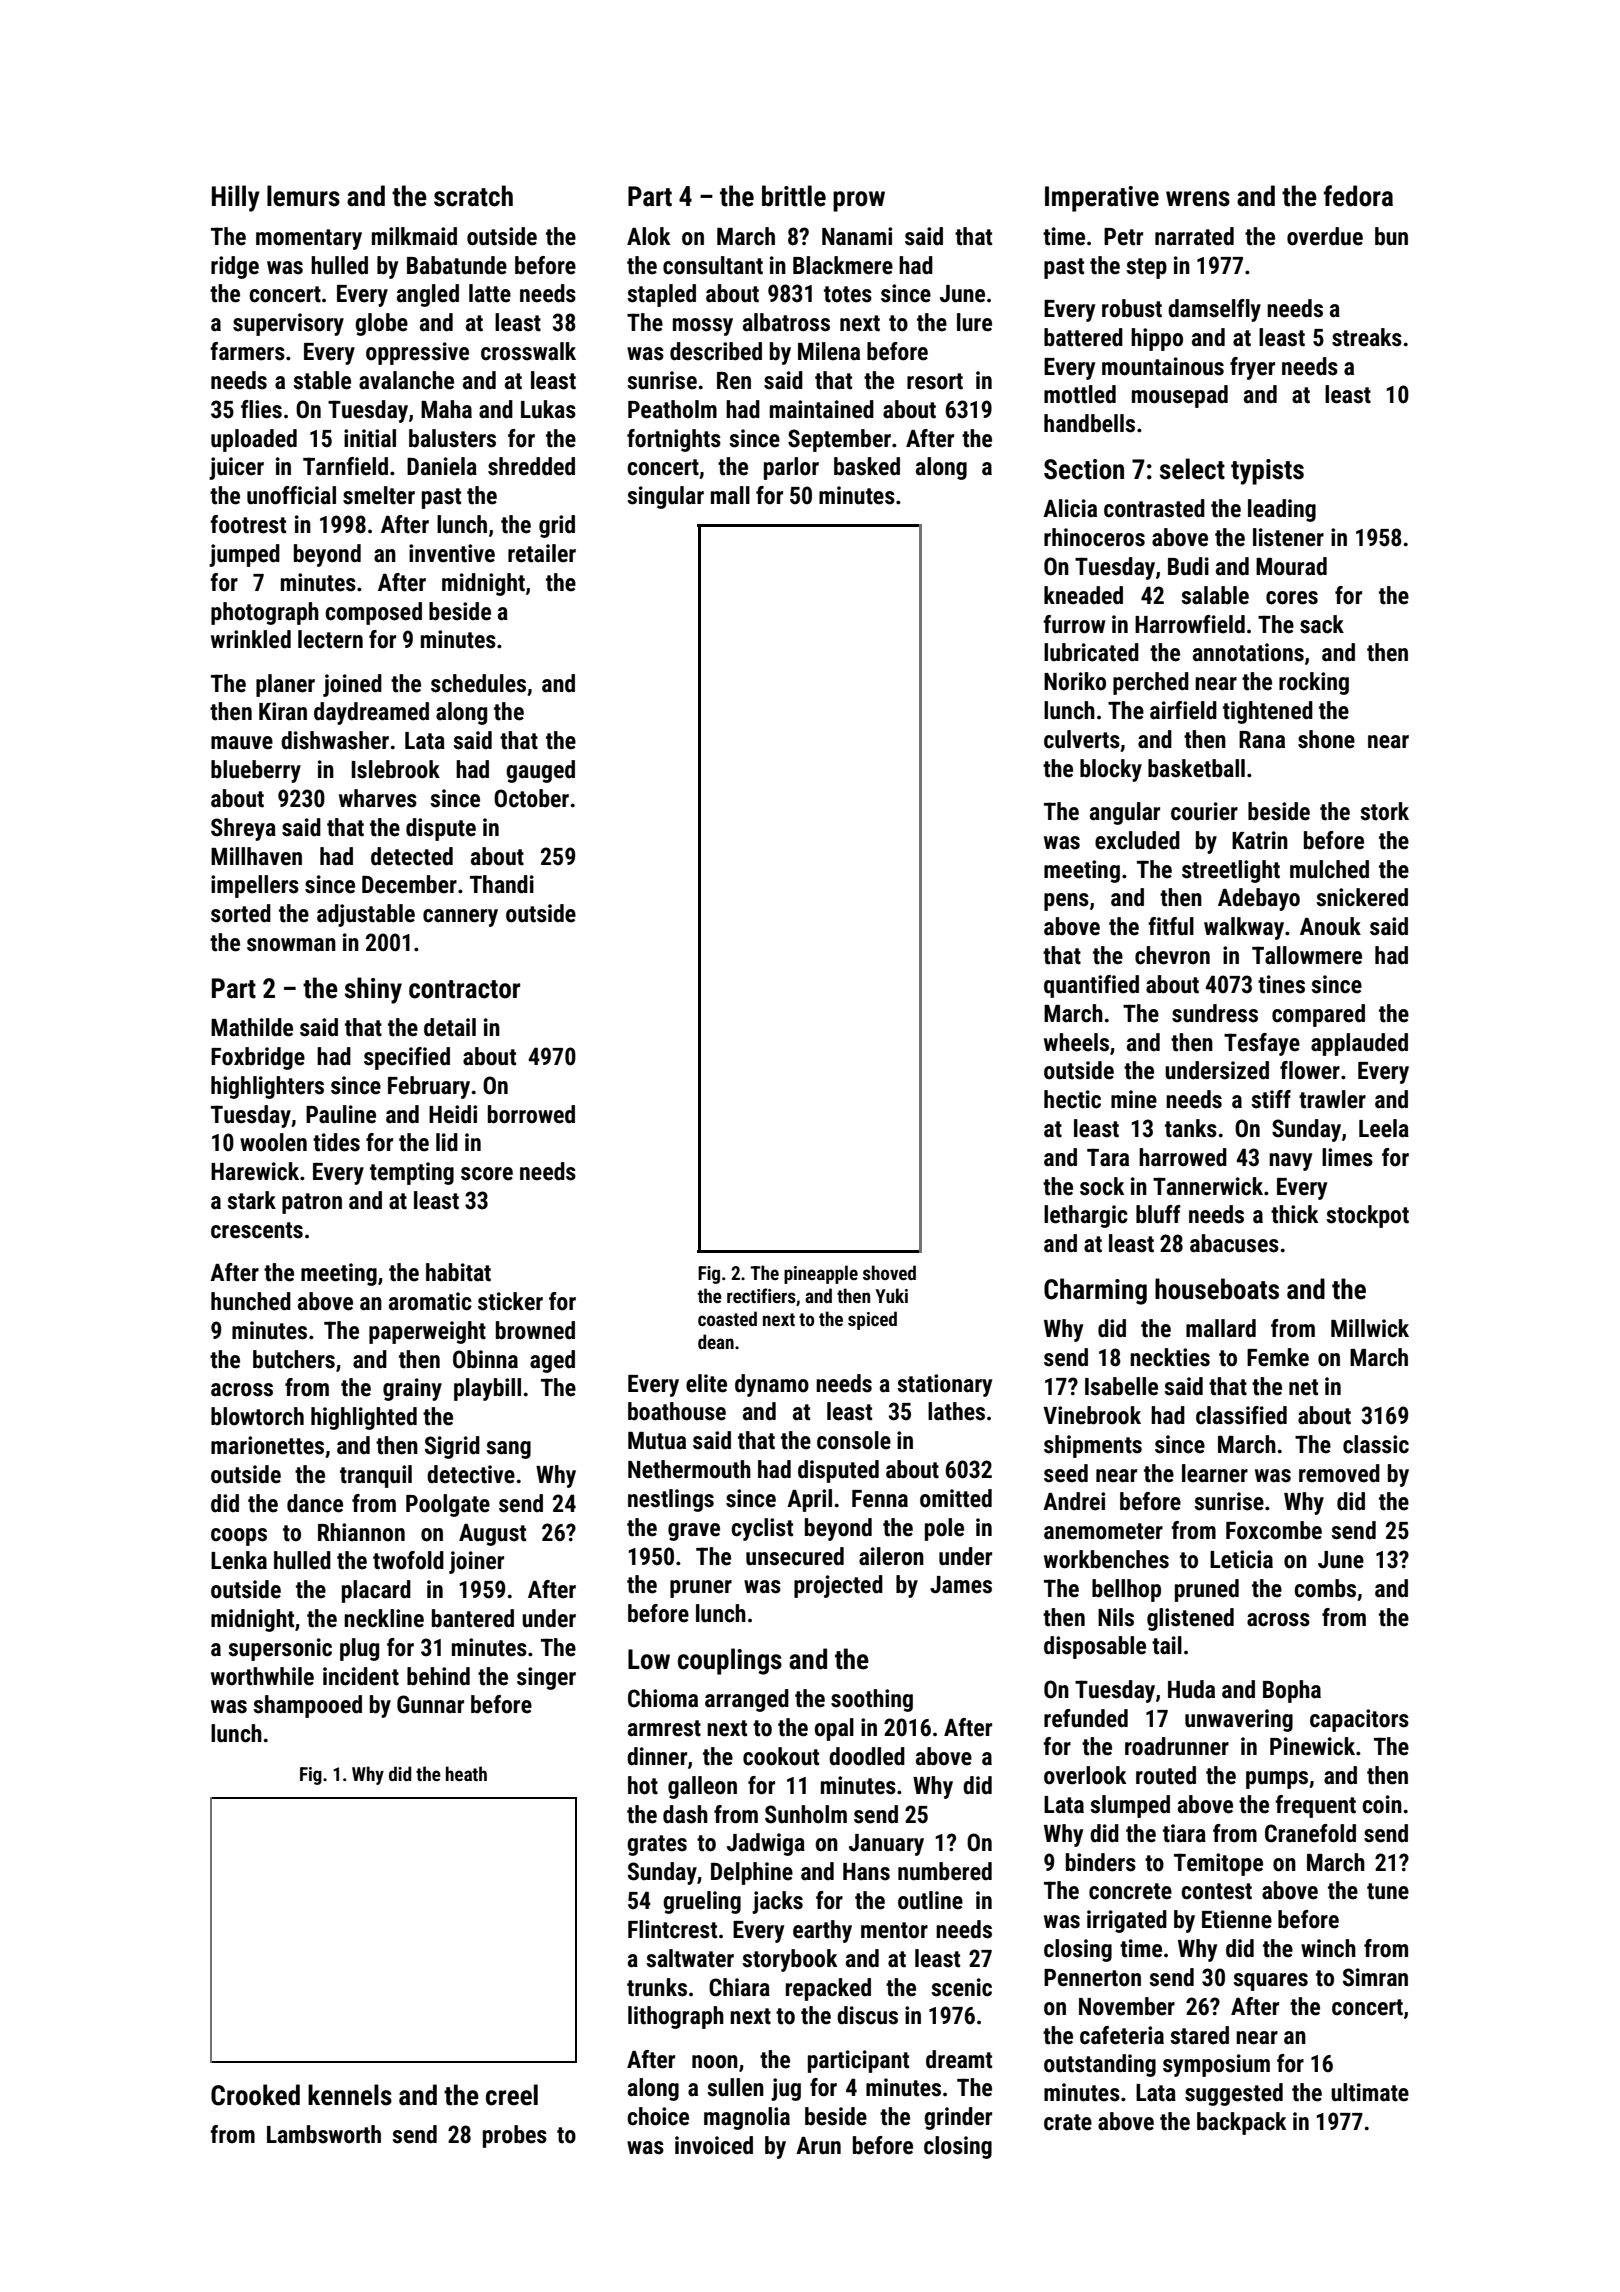 The height and width of the screenshot is (2292, 1620). I want to click on snowman, so click(291, 945).
